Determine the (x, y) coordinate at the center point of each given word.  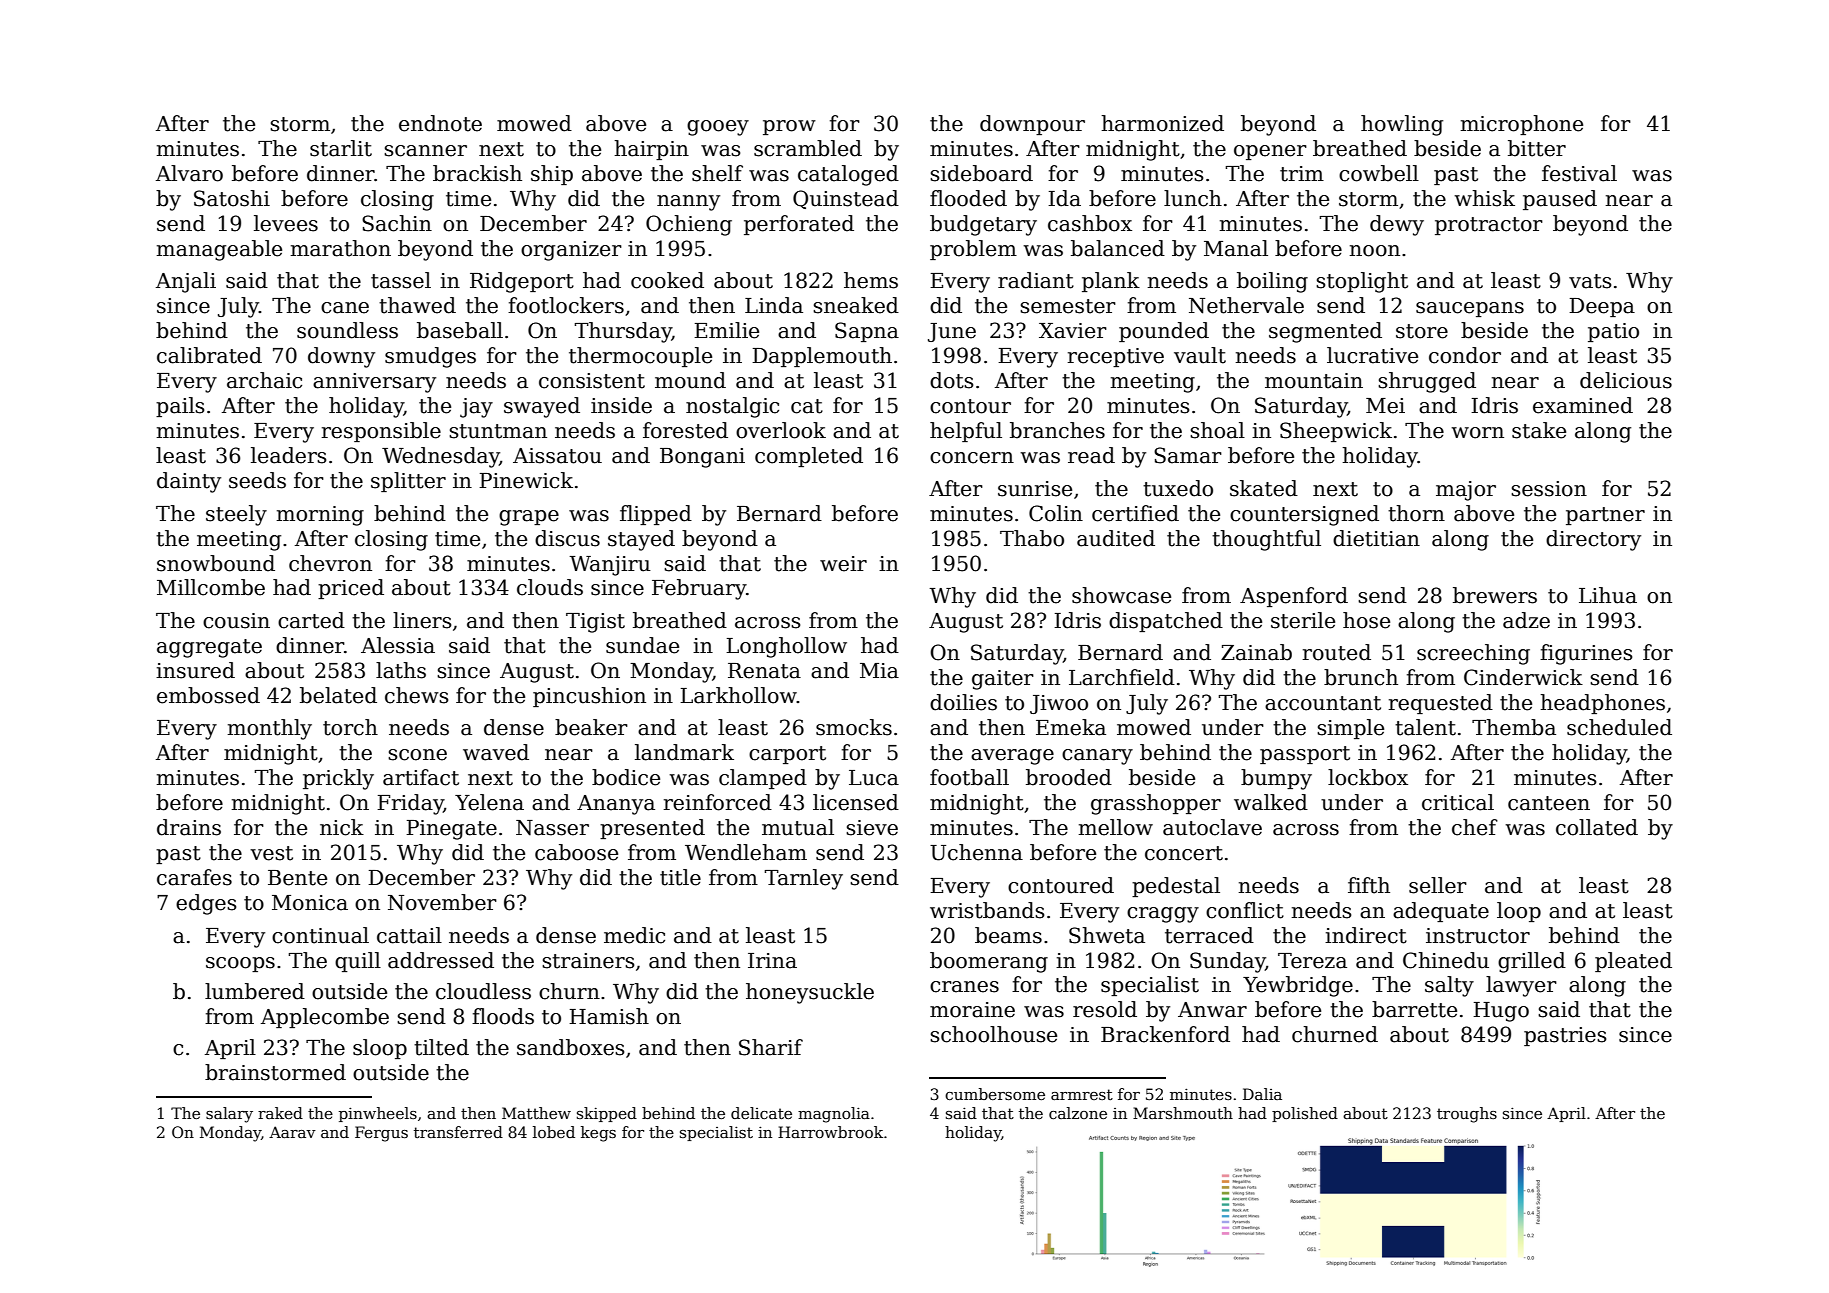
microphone (1522, 125)
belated (338, 695)
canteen (1549, 803)
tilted (441, 1047)
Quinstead (846, 199)
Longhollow (786, 647)
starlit (341, 148)
